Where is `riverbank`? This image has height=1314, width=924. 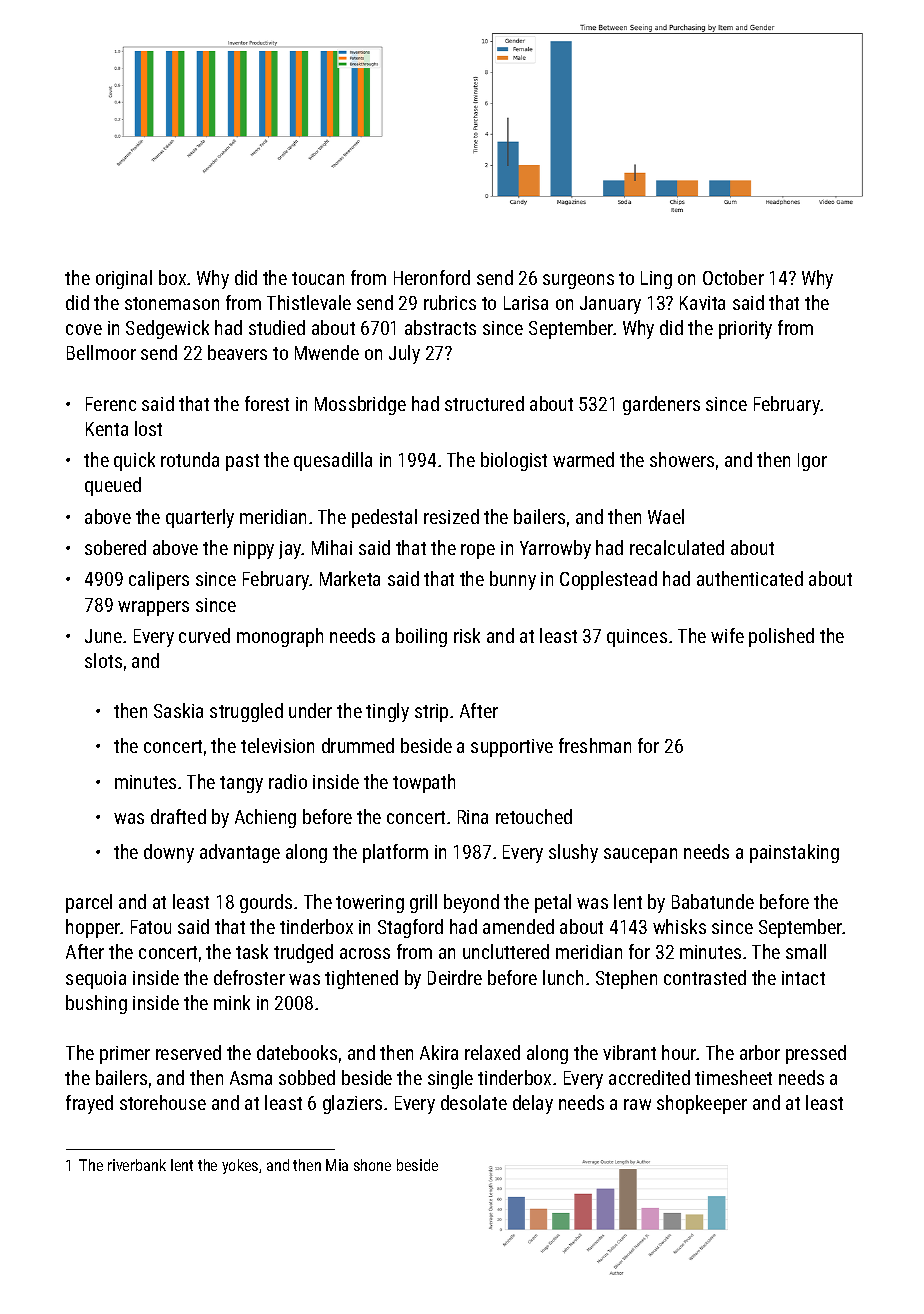 riverbank is located at coordinates (137, 1165).
